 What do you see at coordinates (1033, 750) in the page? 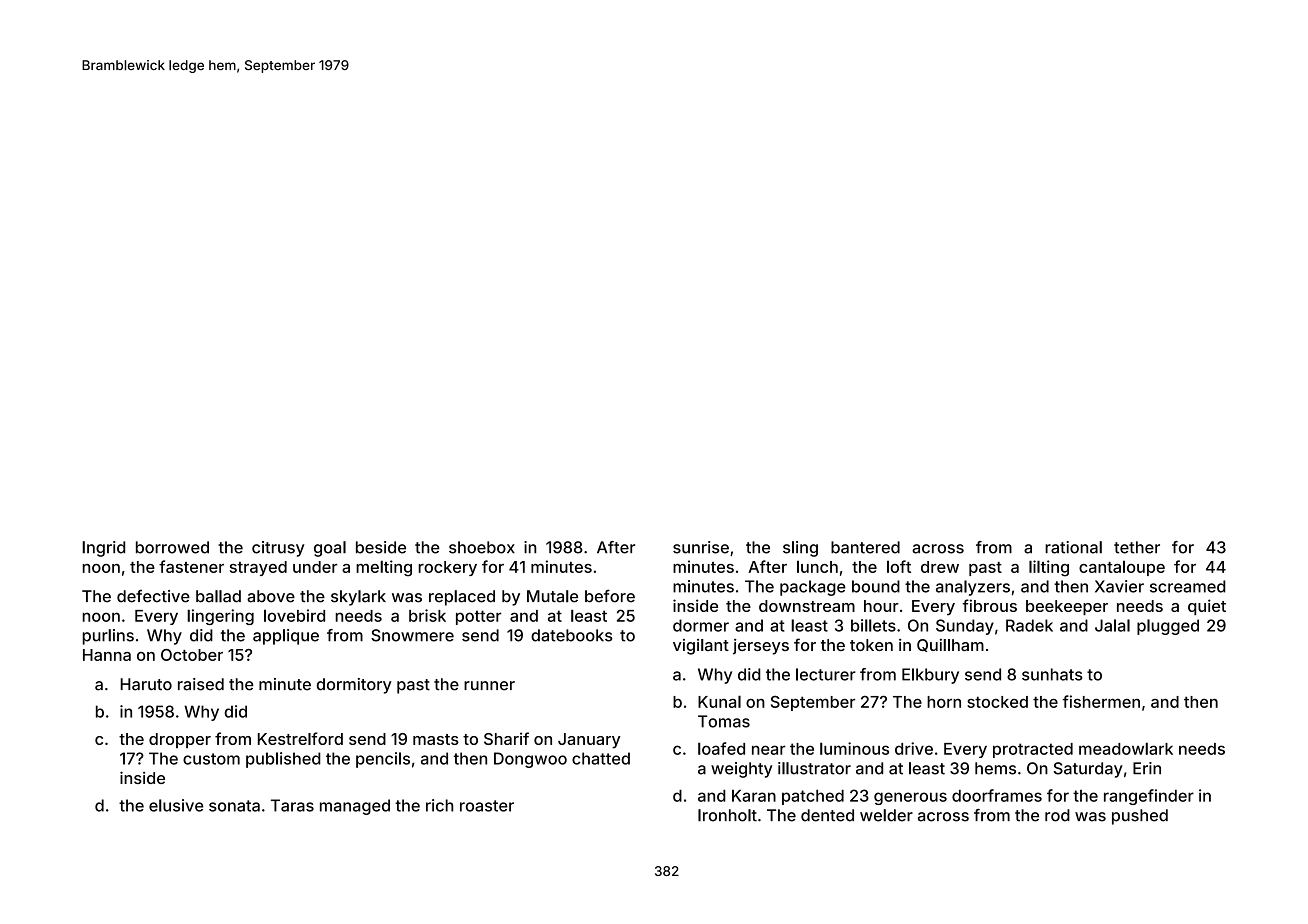
I see `protracted` at bounding box center [1033, 750].
